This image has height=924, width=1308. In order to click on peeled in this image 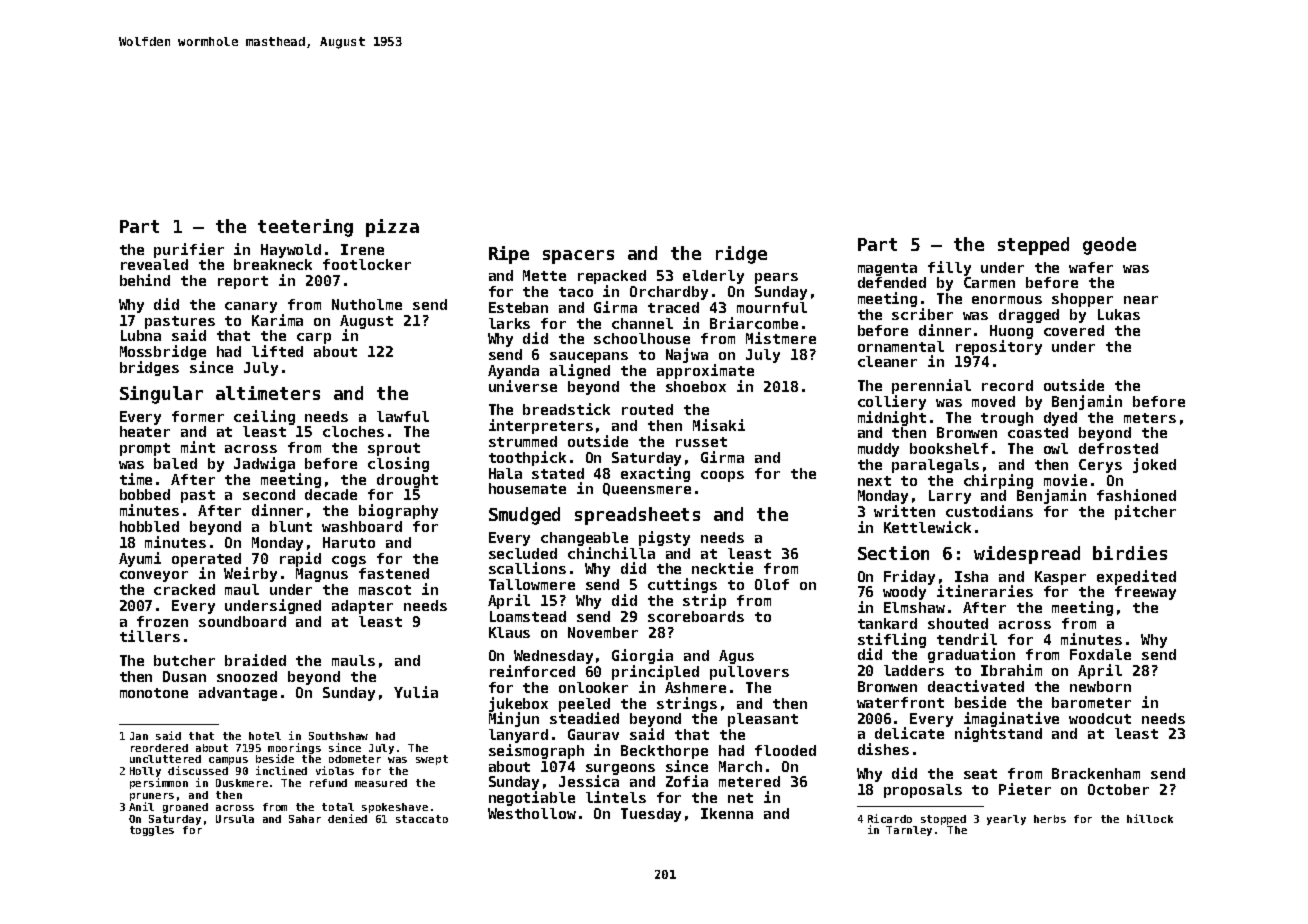, I will do `click(584, 705)`.
